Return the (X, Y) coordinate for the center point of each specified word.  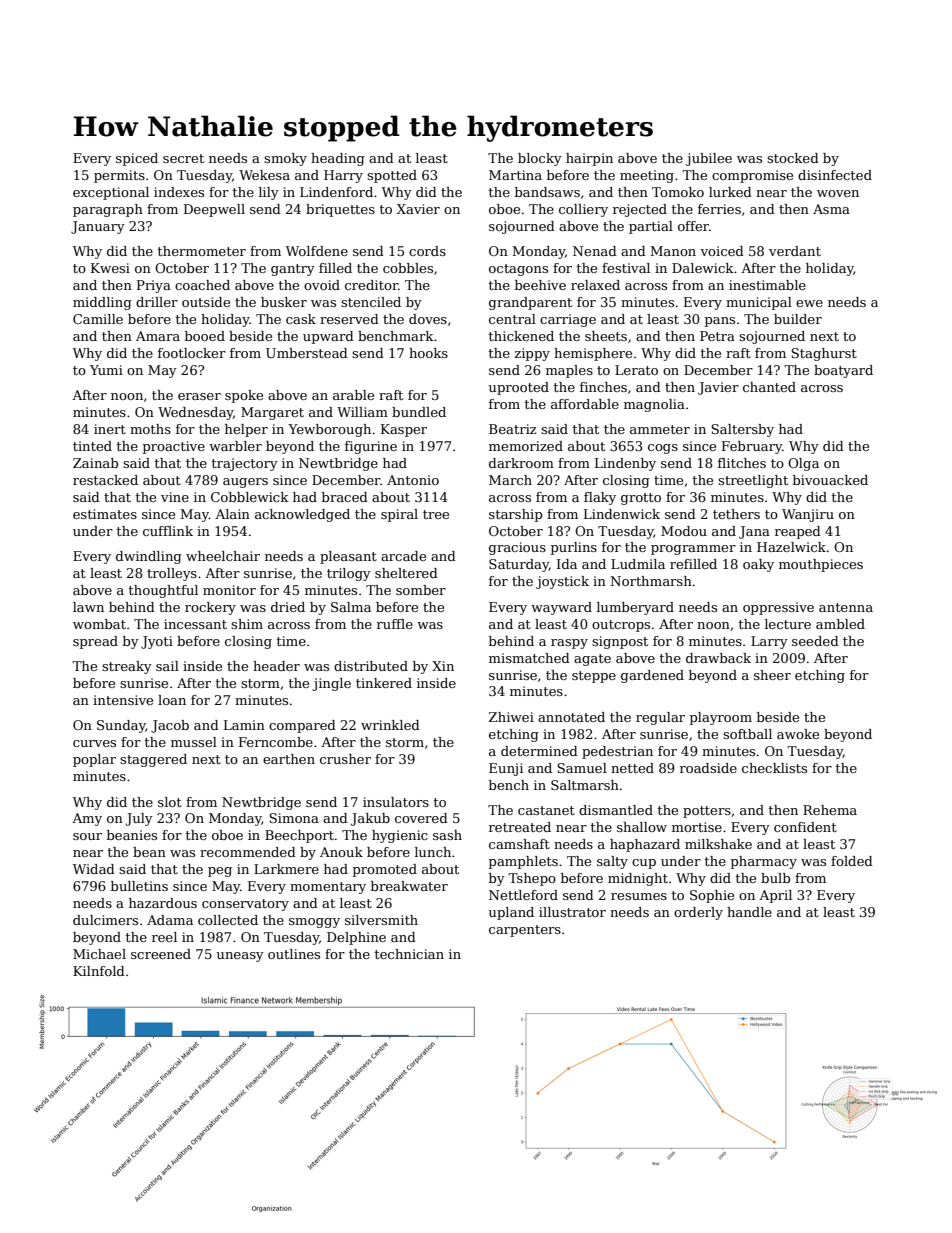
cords (427, 251)
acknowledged (302, 515)
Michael (99, 954)
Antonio (413, 480)
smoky (285, 159)
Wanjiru (808, 515)
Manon (673, 251)
